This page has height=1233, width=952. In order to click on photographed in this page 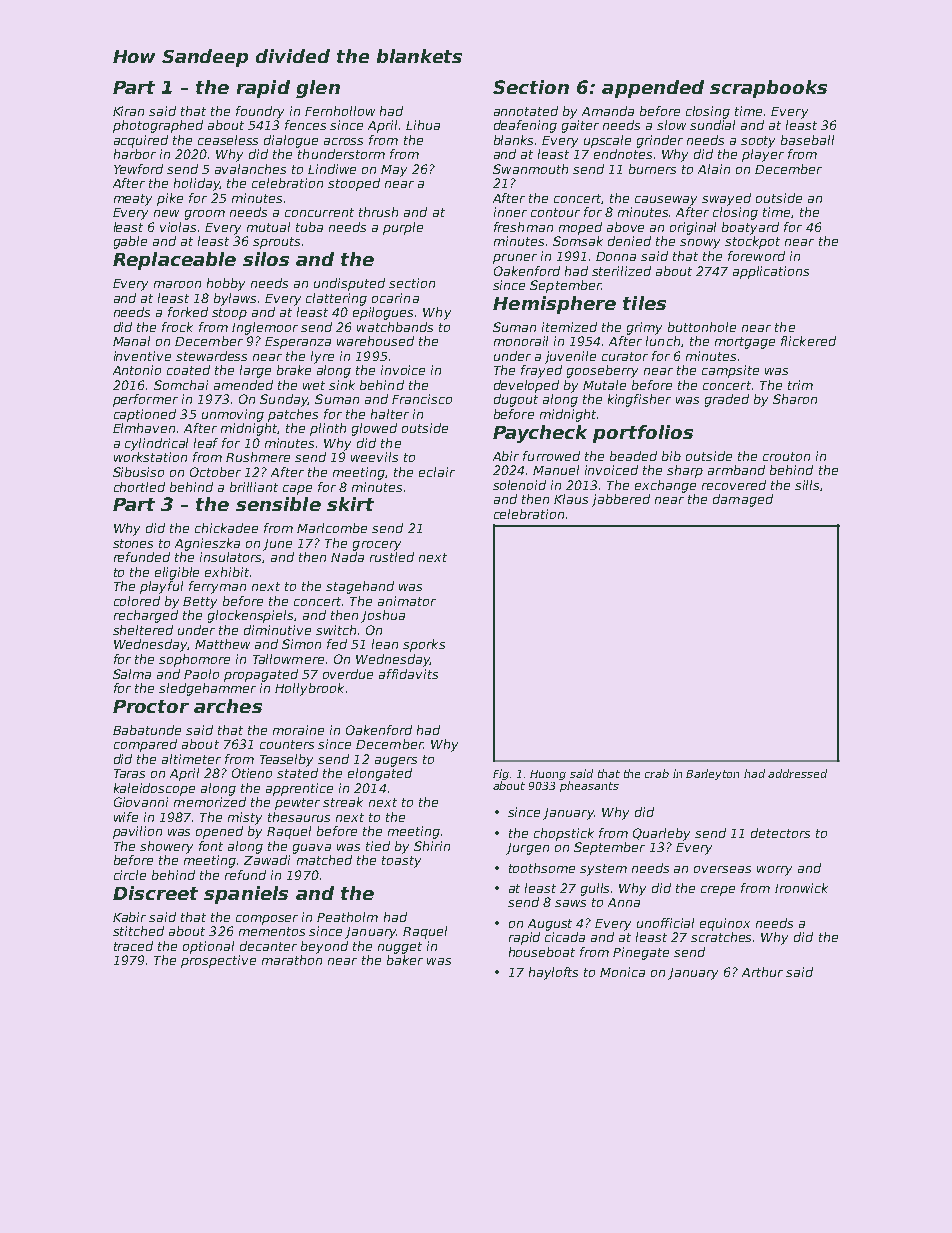, I will do `click(158, 126)`.
